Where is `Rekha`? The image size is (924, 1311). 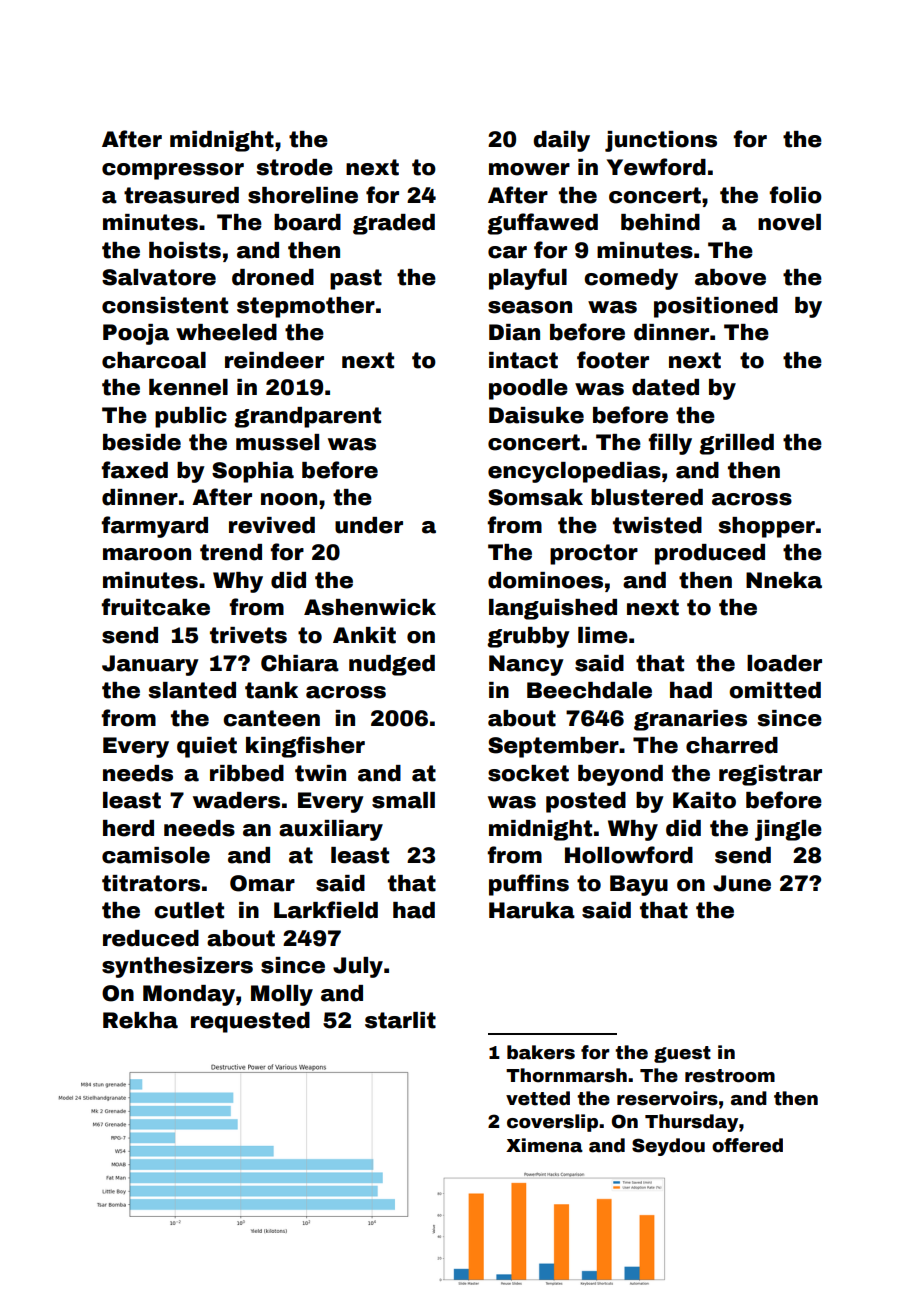
Rekha is located at coordinates (140, 1020).
